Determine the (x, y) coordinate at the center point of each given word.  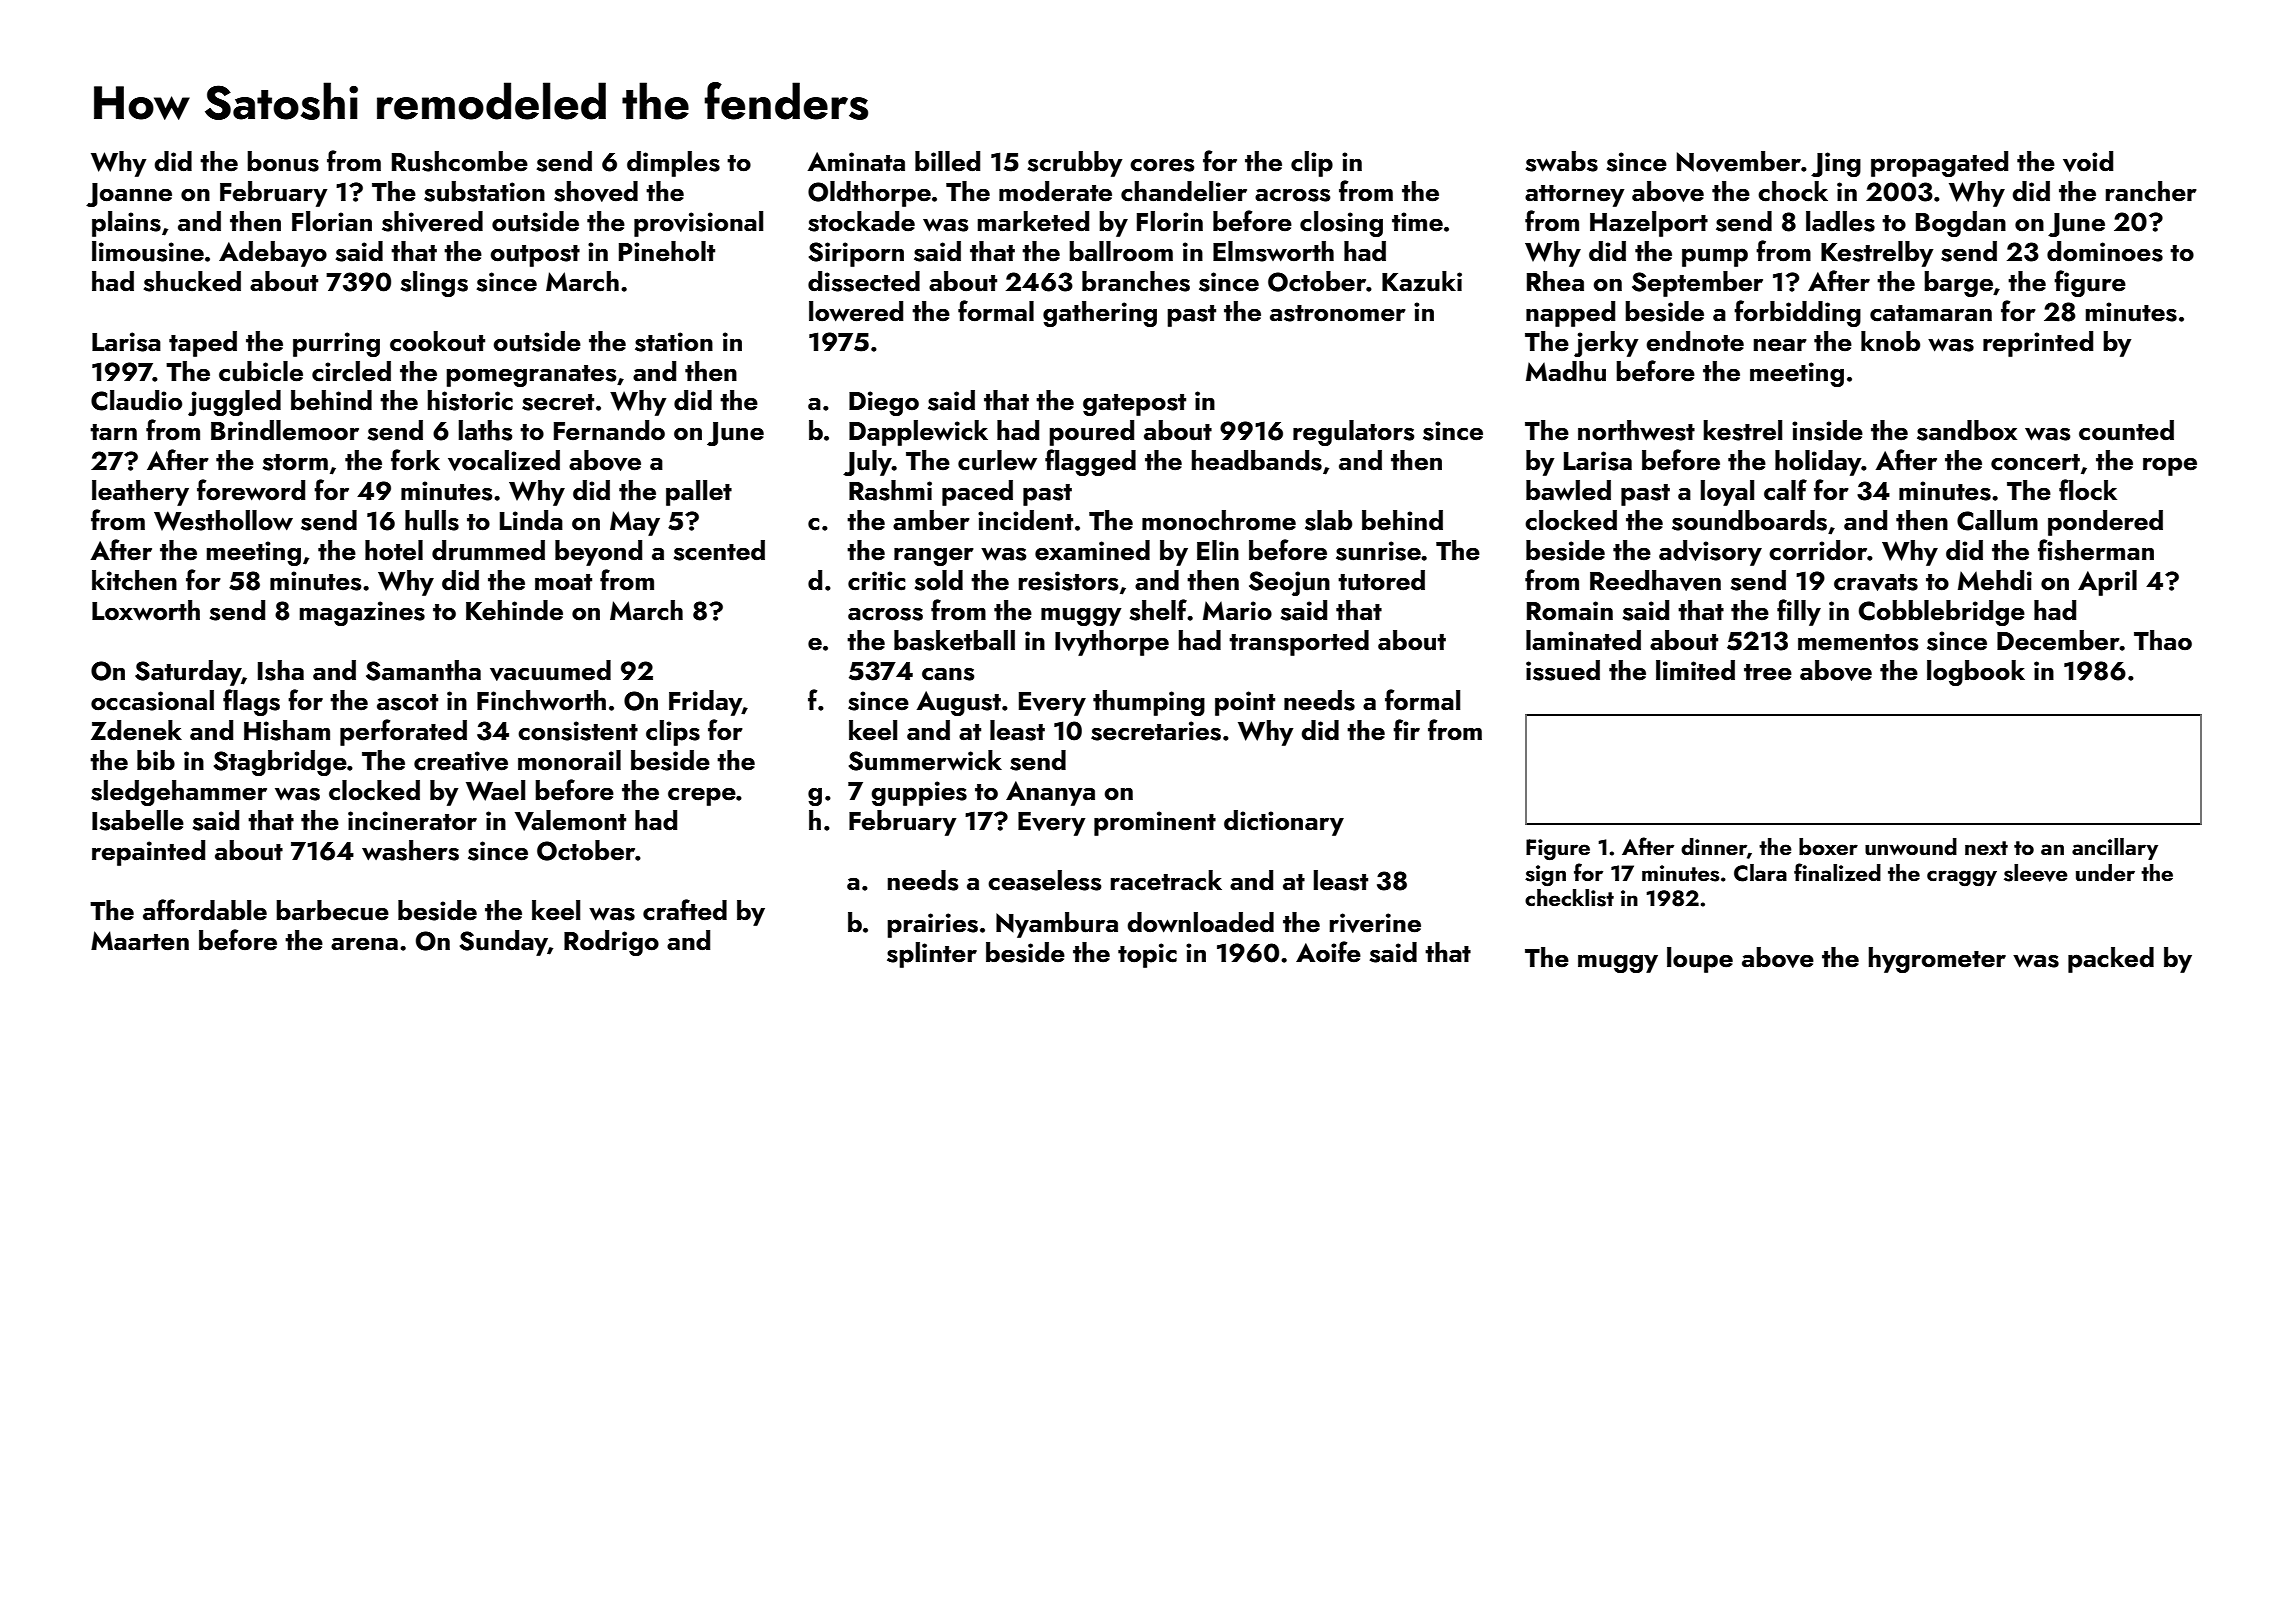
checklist (1569, 898)
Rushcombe (460, 161)
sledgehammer (179, 793)
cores (1162, 165)
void (2088, 161)
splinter (932, 955)
